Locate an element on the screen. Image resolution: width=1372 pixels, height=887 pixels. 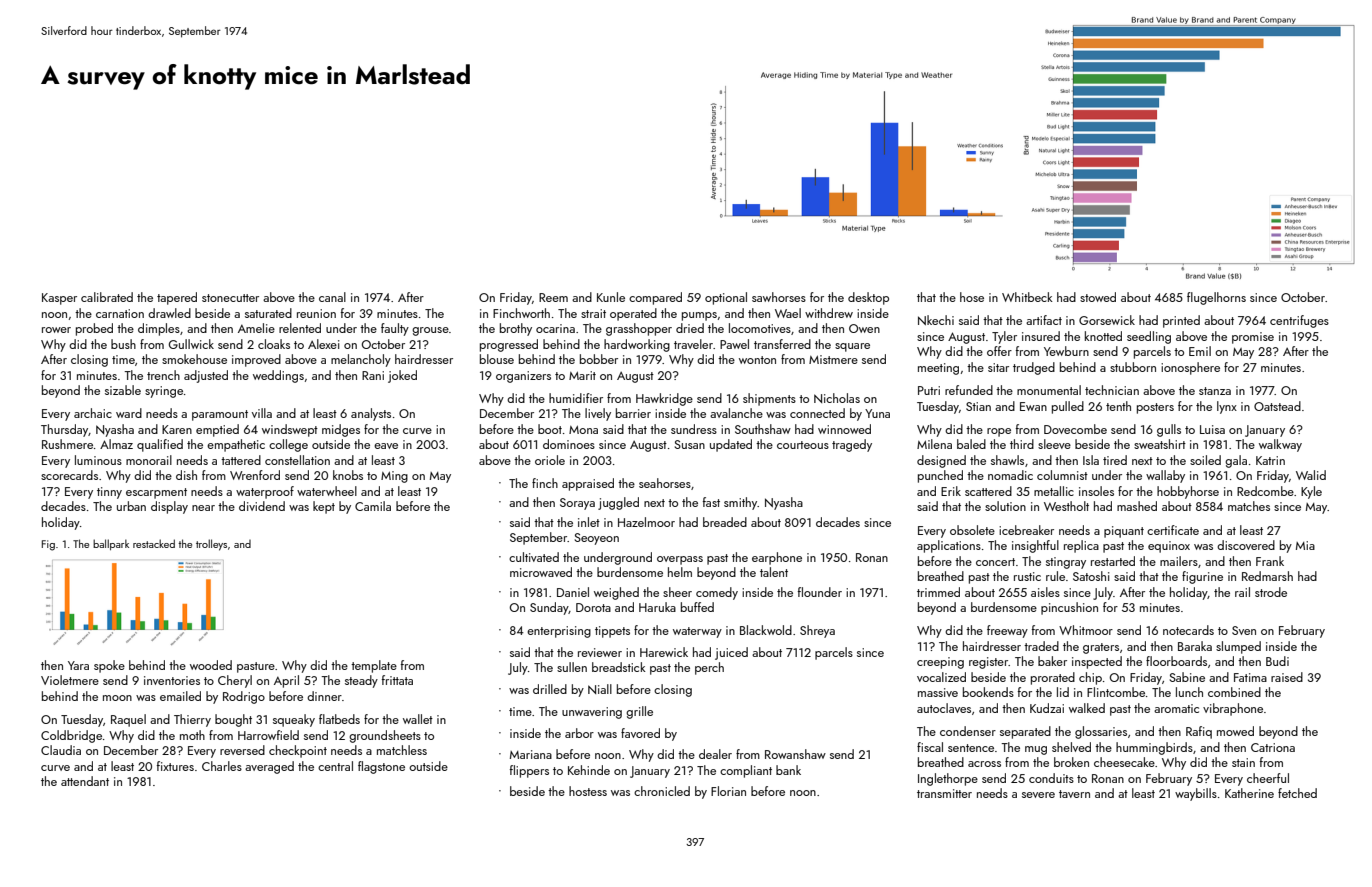
Marit is located at coordinates (582, 375).
